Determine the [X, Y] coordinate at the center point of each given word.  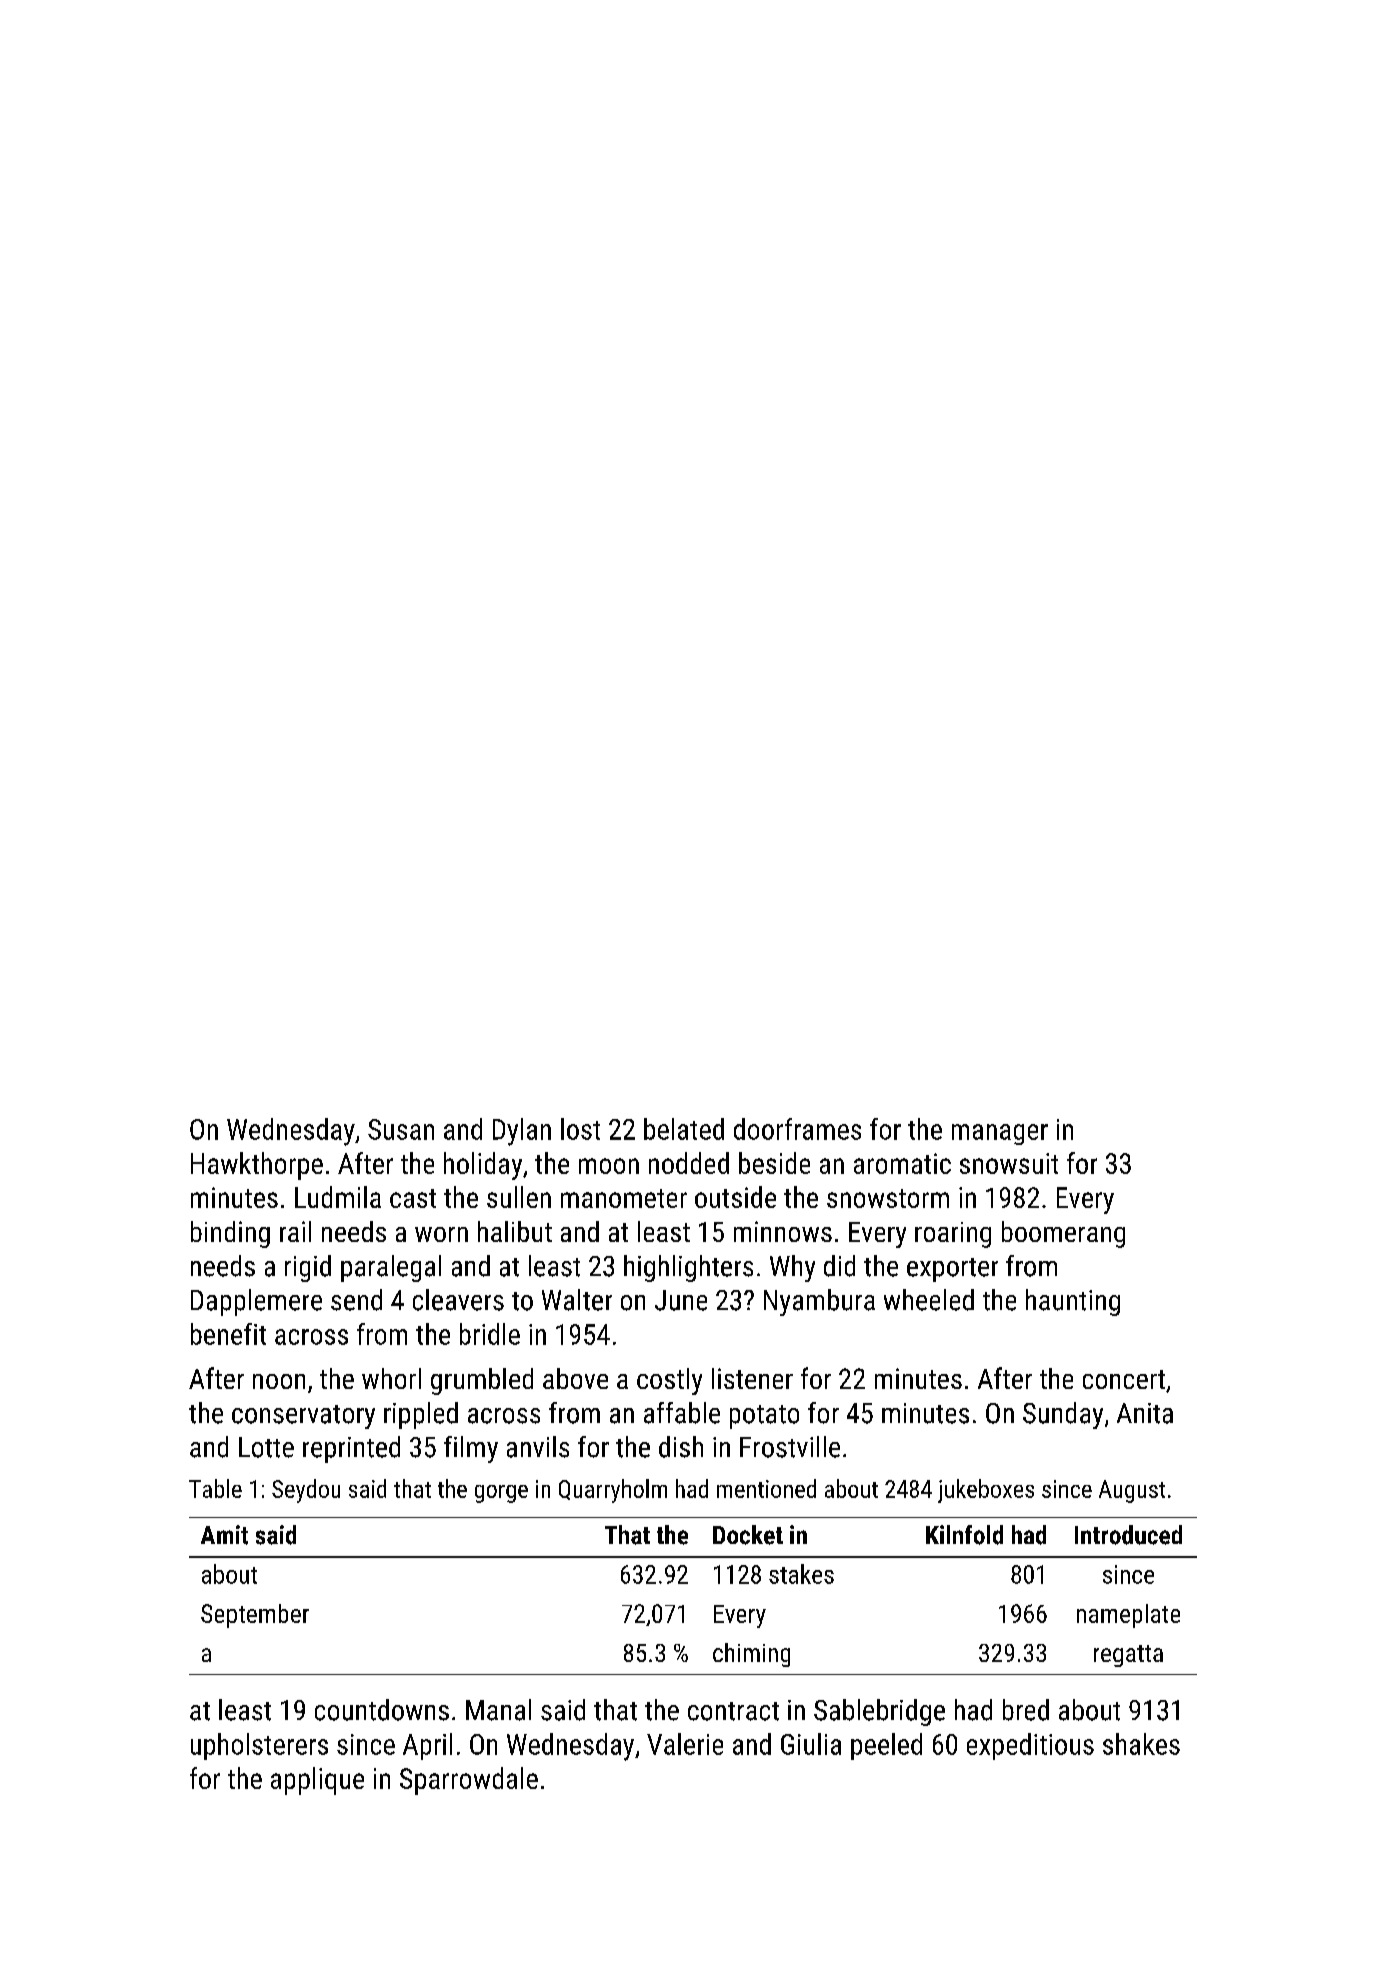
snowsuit [1009, 1163]
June [681, 1300]
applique [317, 1781]
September [255, 1616]
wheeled [929, 1300]
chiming [751, 1655]
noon [279, 1381]
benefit [228, 1334]
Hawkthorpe [257, 1166]
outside [735, 1197]
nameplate [1128, 1616]
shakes [1141, 1744]
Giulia [811, 1744]
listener [752, 1378]
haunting [1073, 1302]
